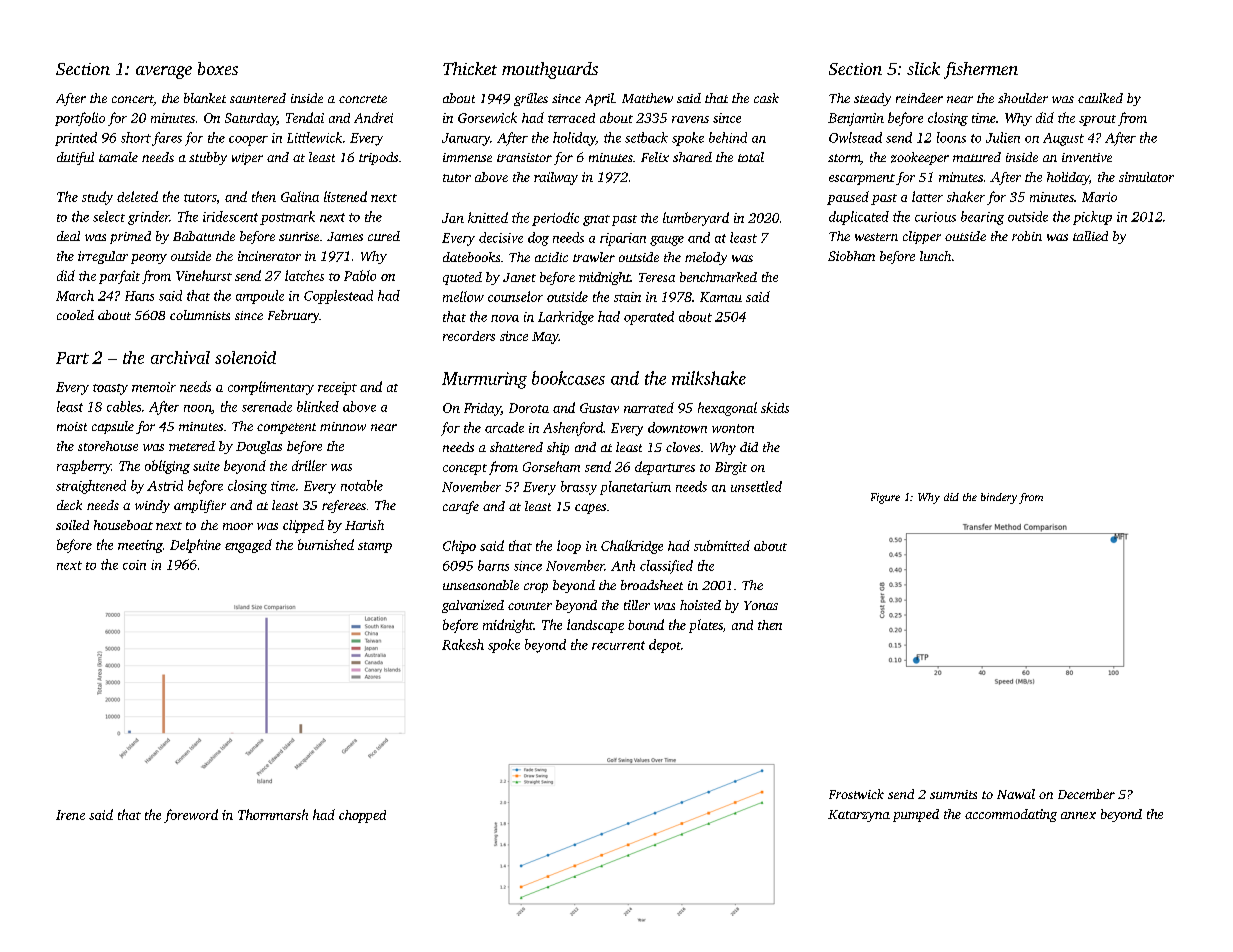 The image size is (1233, 952). Describe the element at coordinates (981, 70) in the screenshot. I see `fishermen` at that location.
